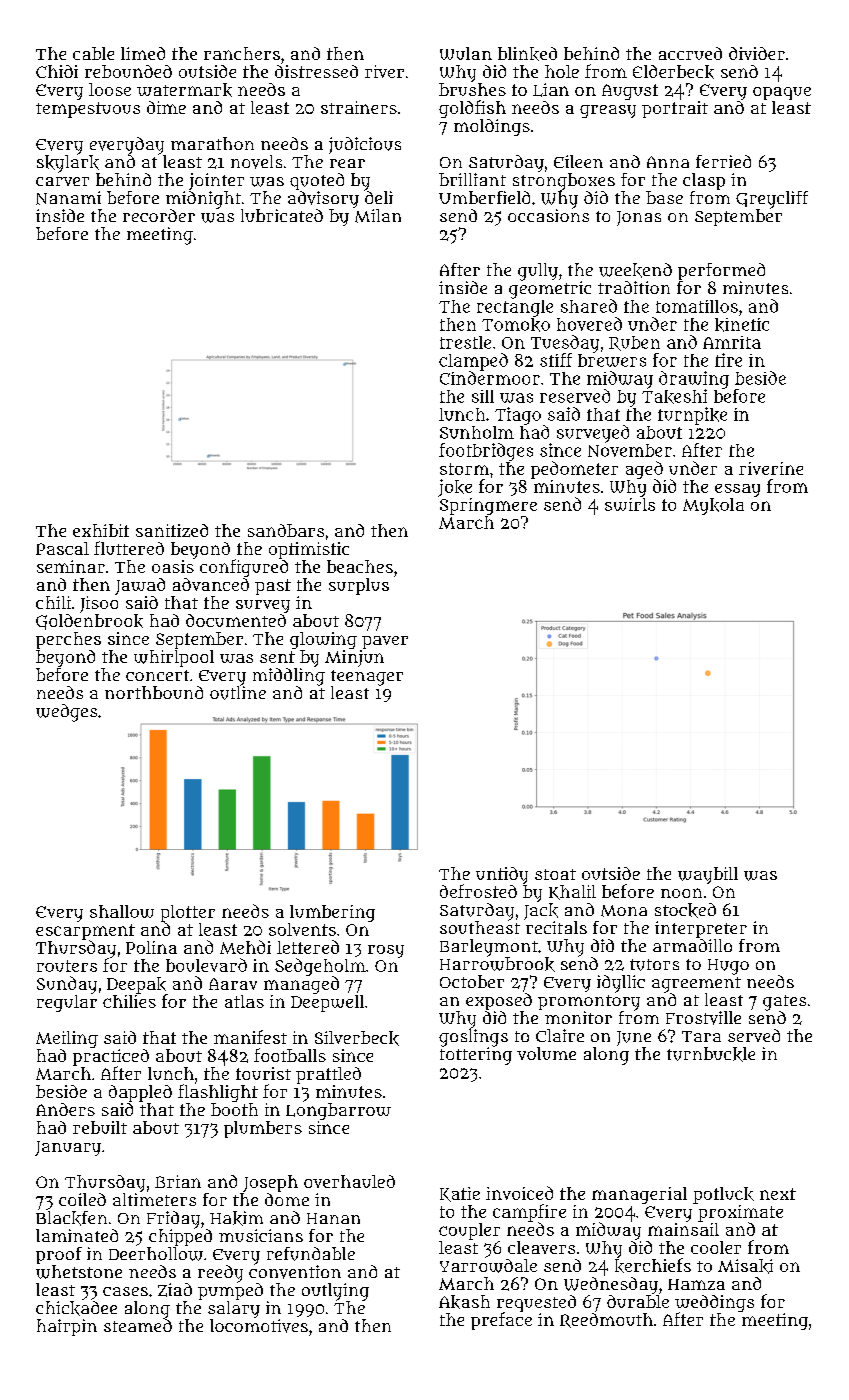 The width and height of the screenshot is (849, 1400). What do you see at coordinates (466, 53) in the screenshot?
I see `Wulan` at bounding box center [466, 53].
